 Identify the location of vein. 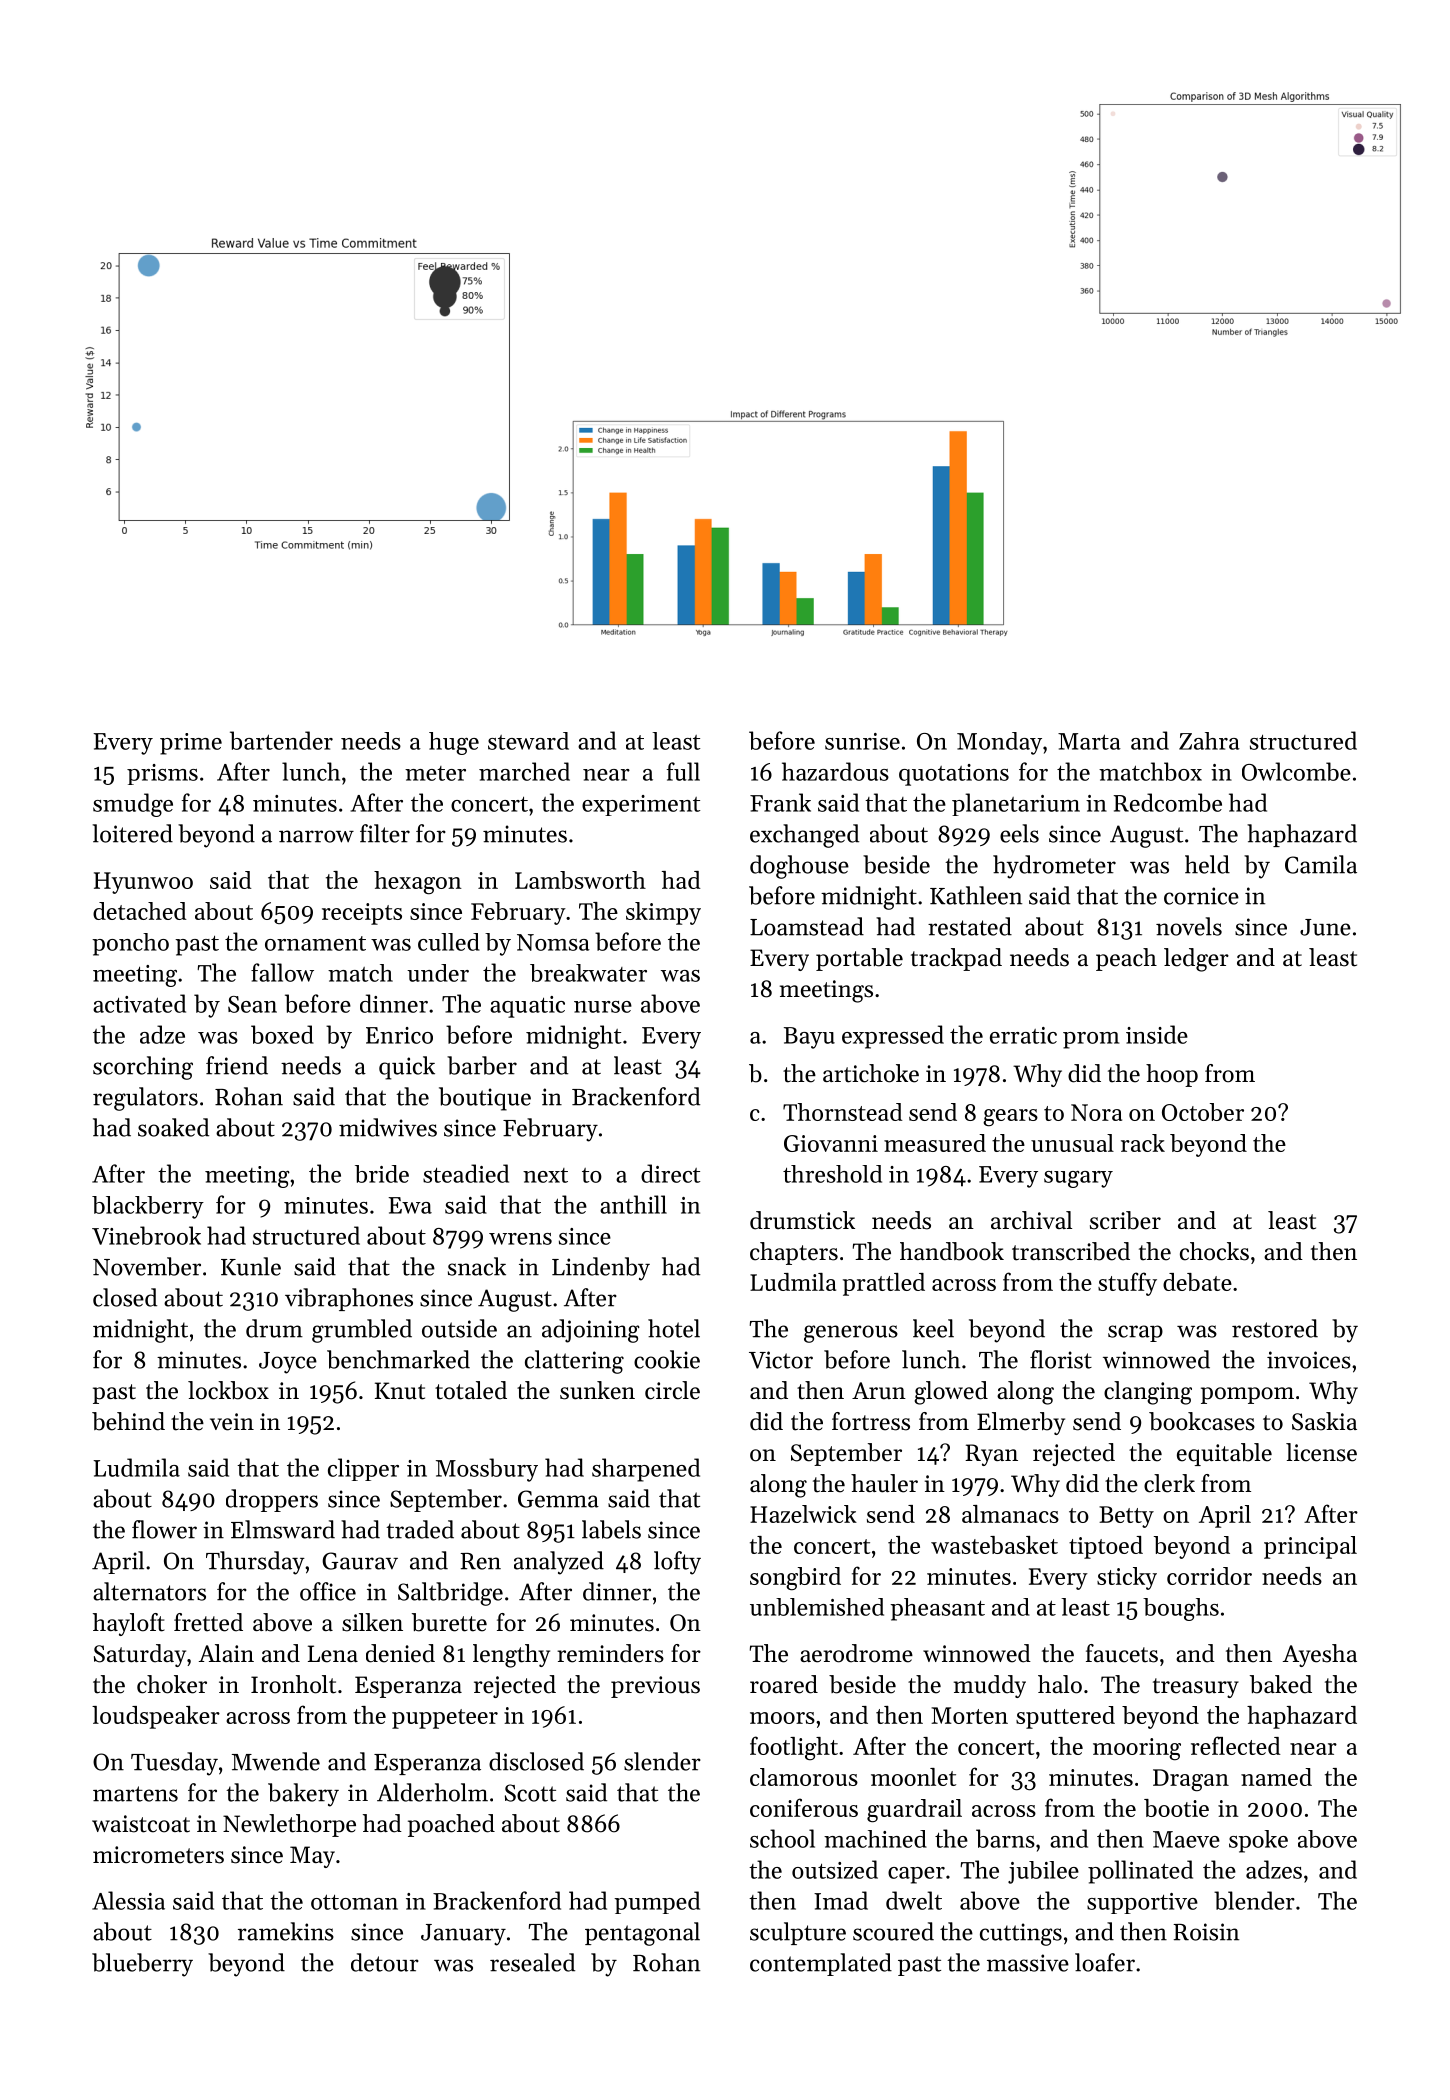
(232, 1422).
